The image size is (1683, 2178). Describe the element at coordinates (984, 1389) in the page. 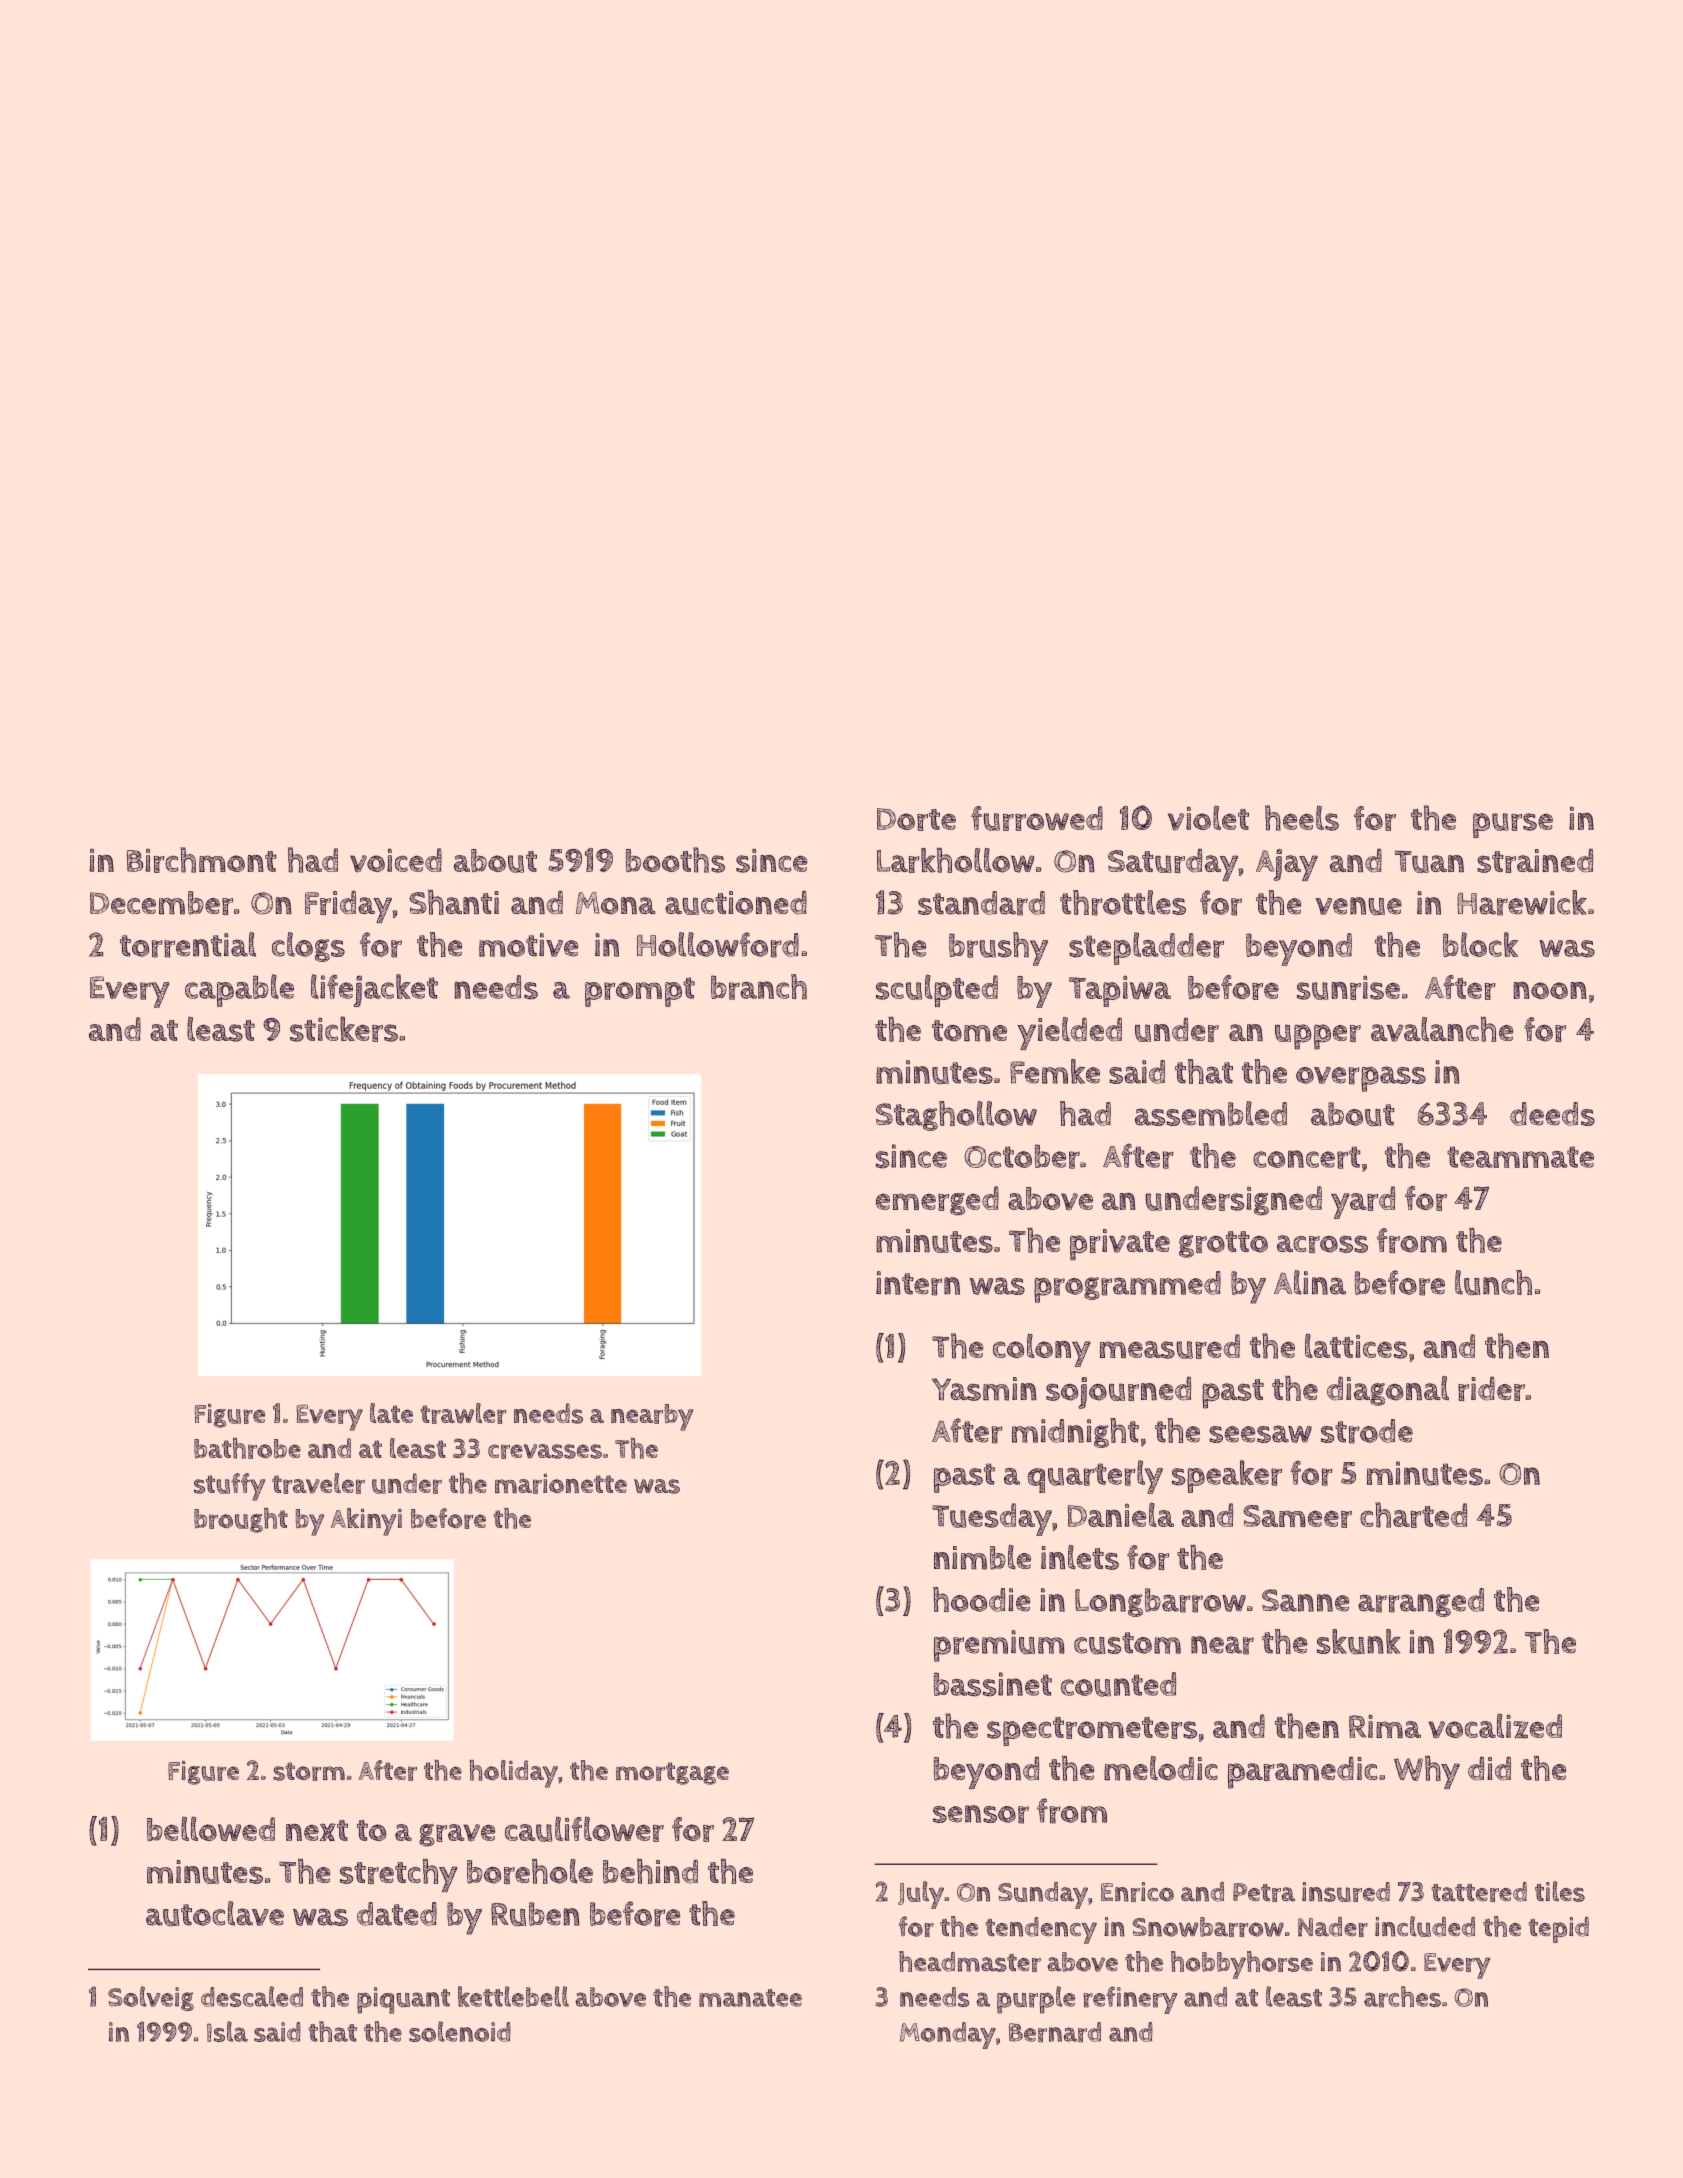

I see `Yasmin` at that location.
